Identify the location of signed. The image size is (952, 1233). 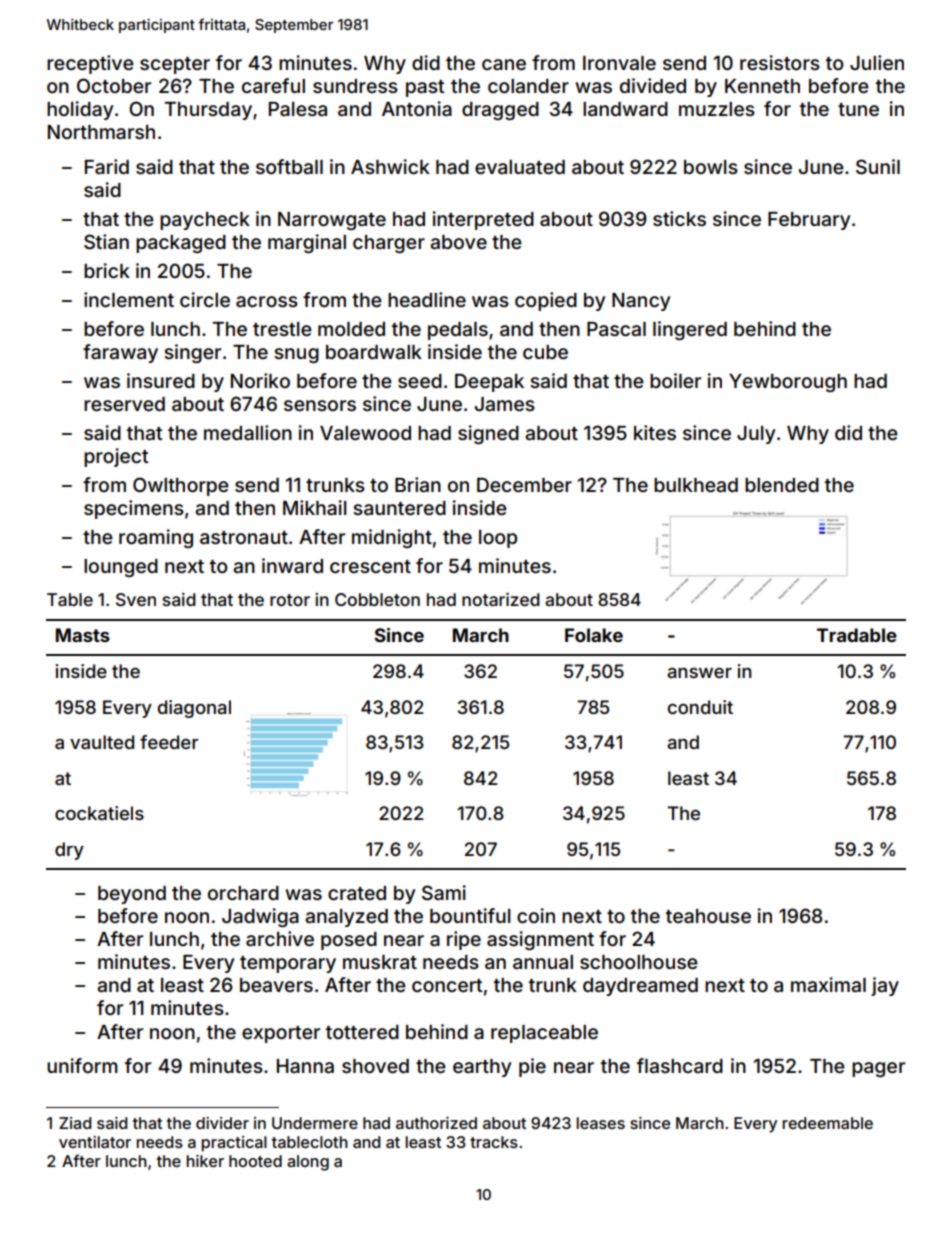
(488, 434).
